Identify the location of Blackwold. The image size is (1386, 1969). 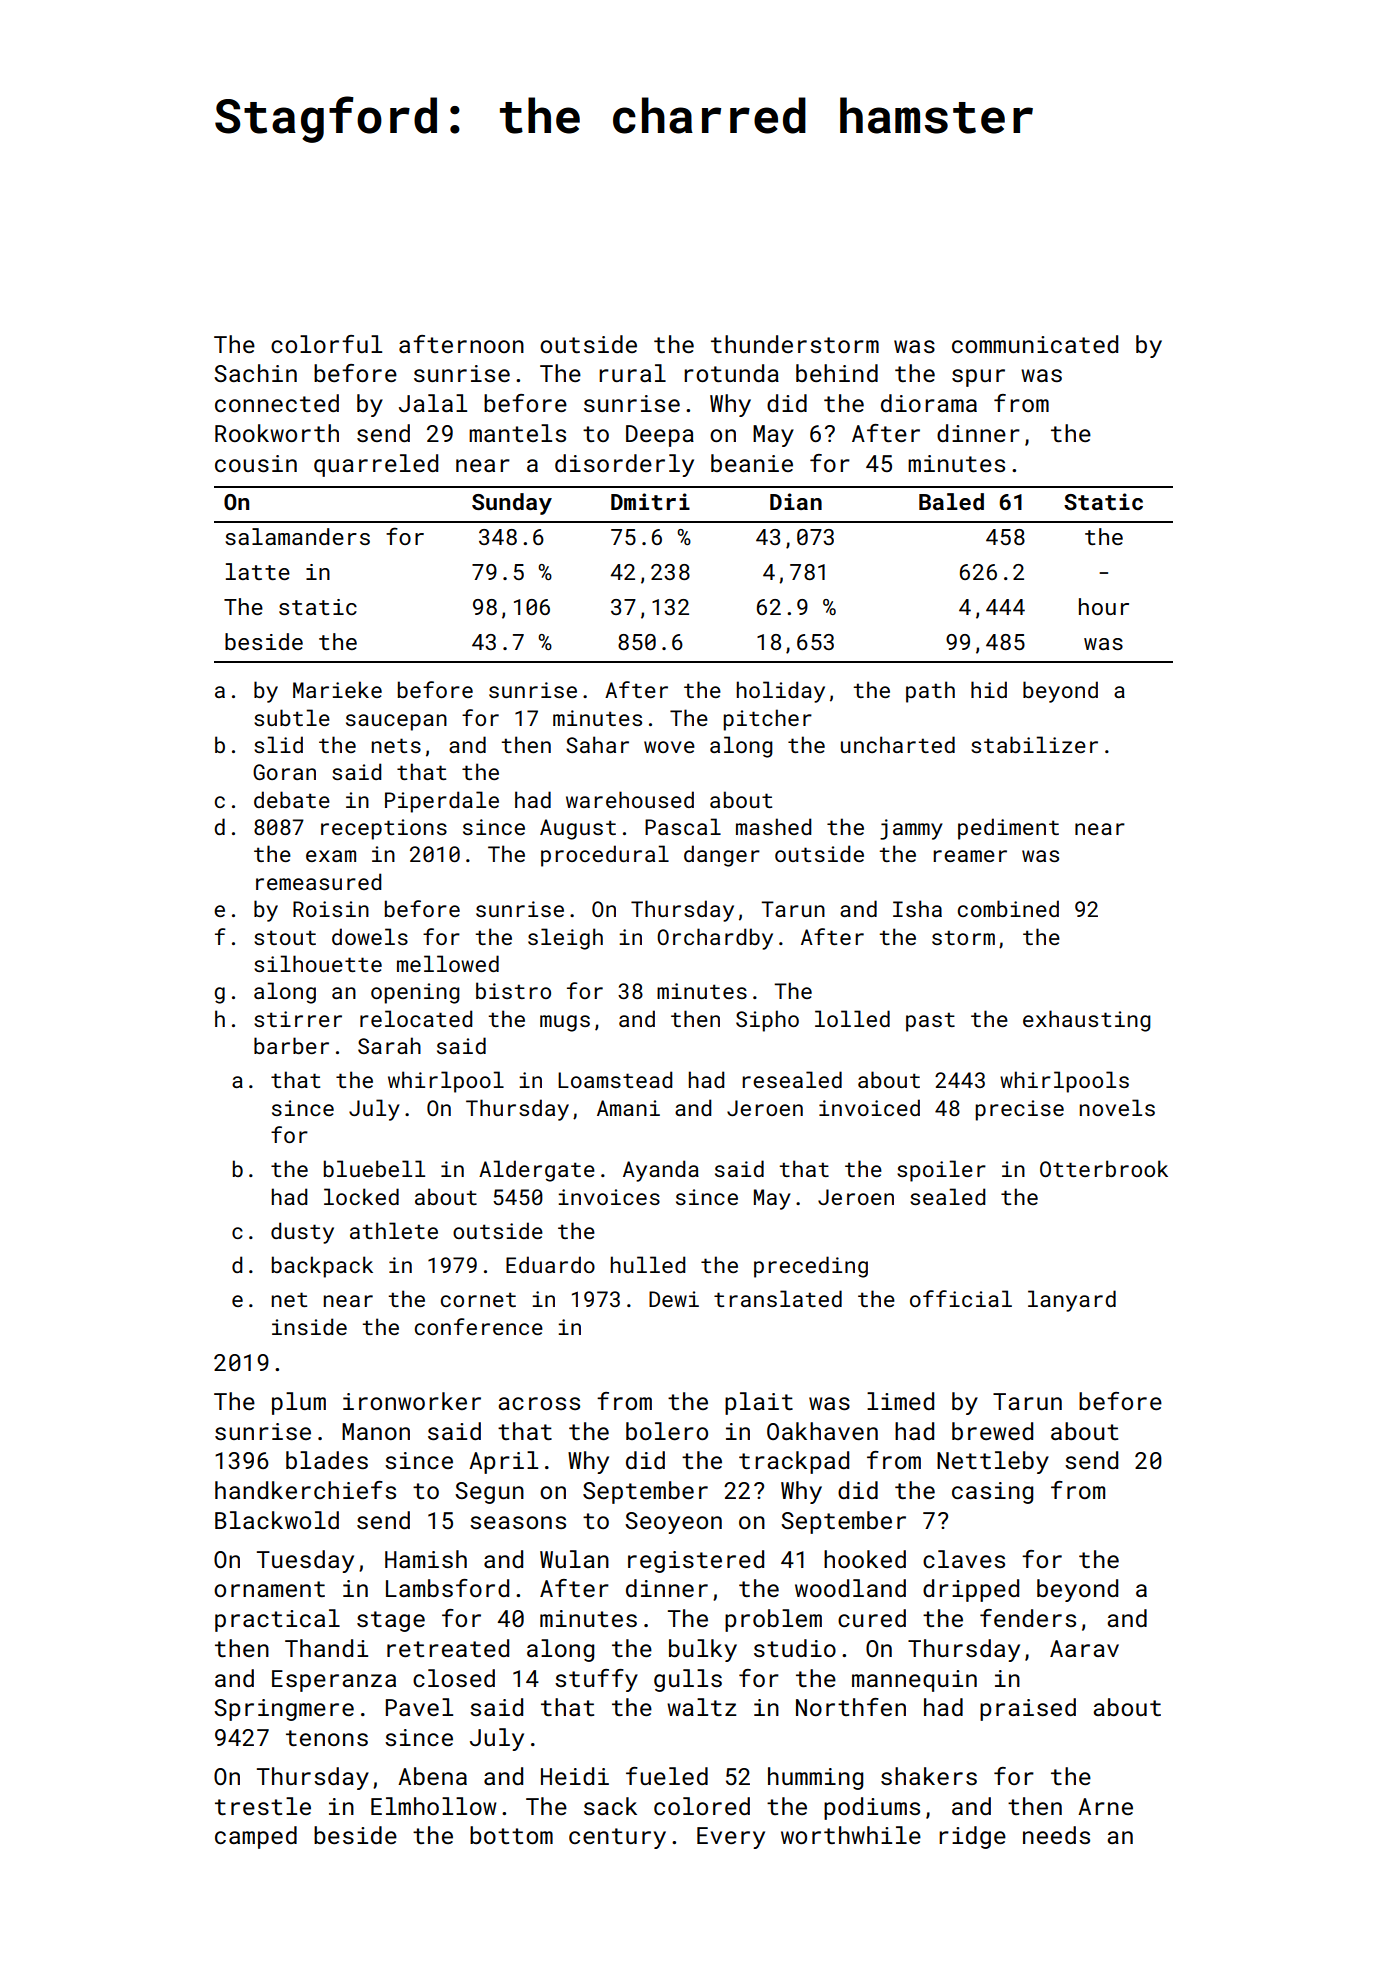
(277, 1520).
